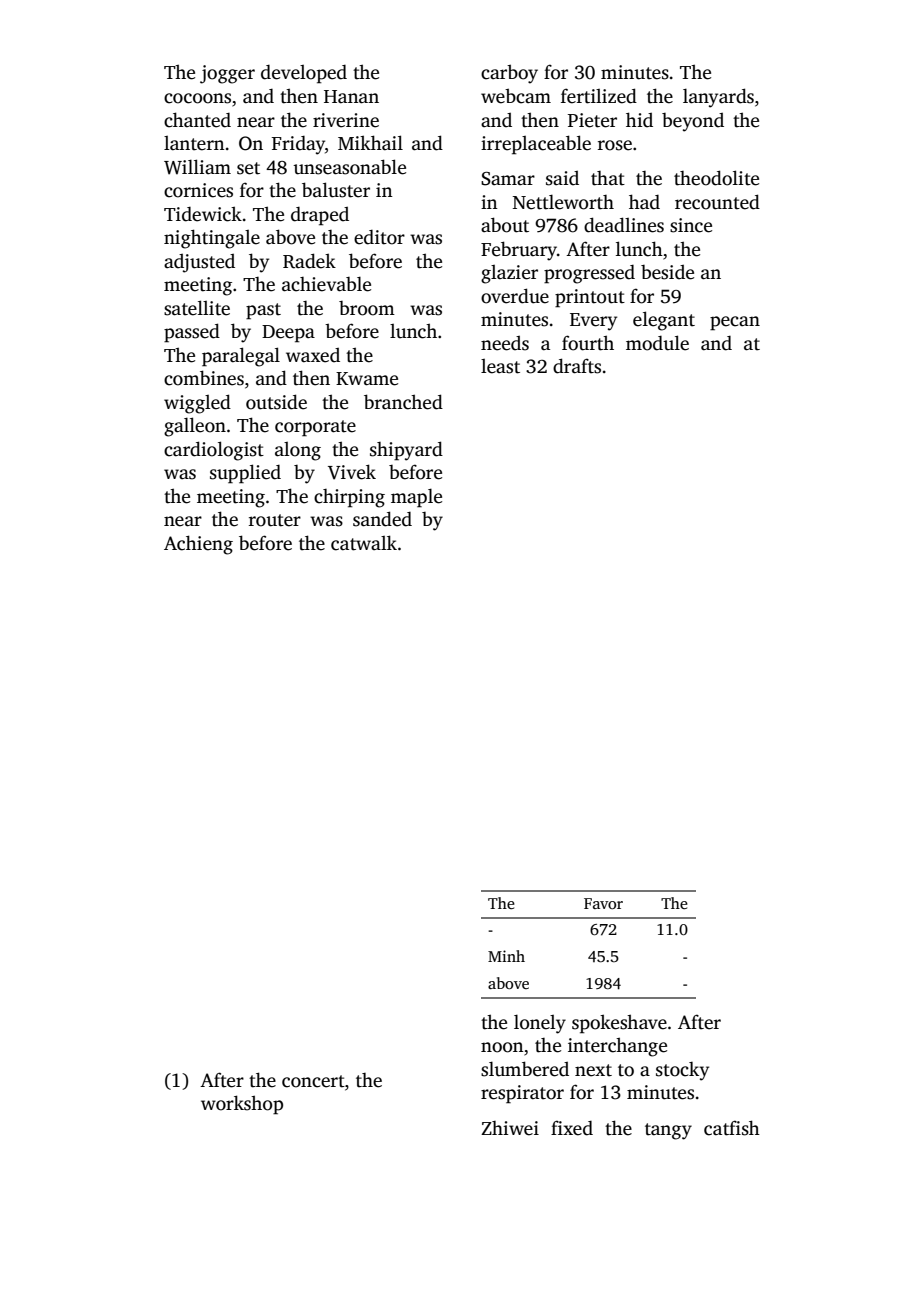 This screenshot has width=924, height=1311. What do you see at coordinates (364, 543) in the screenshot?
I see `catwalk` at bounding box center [364, 543].
